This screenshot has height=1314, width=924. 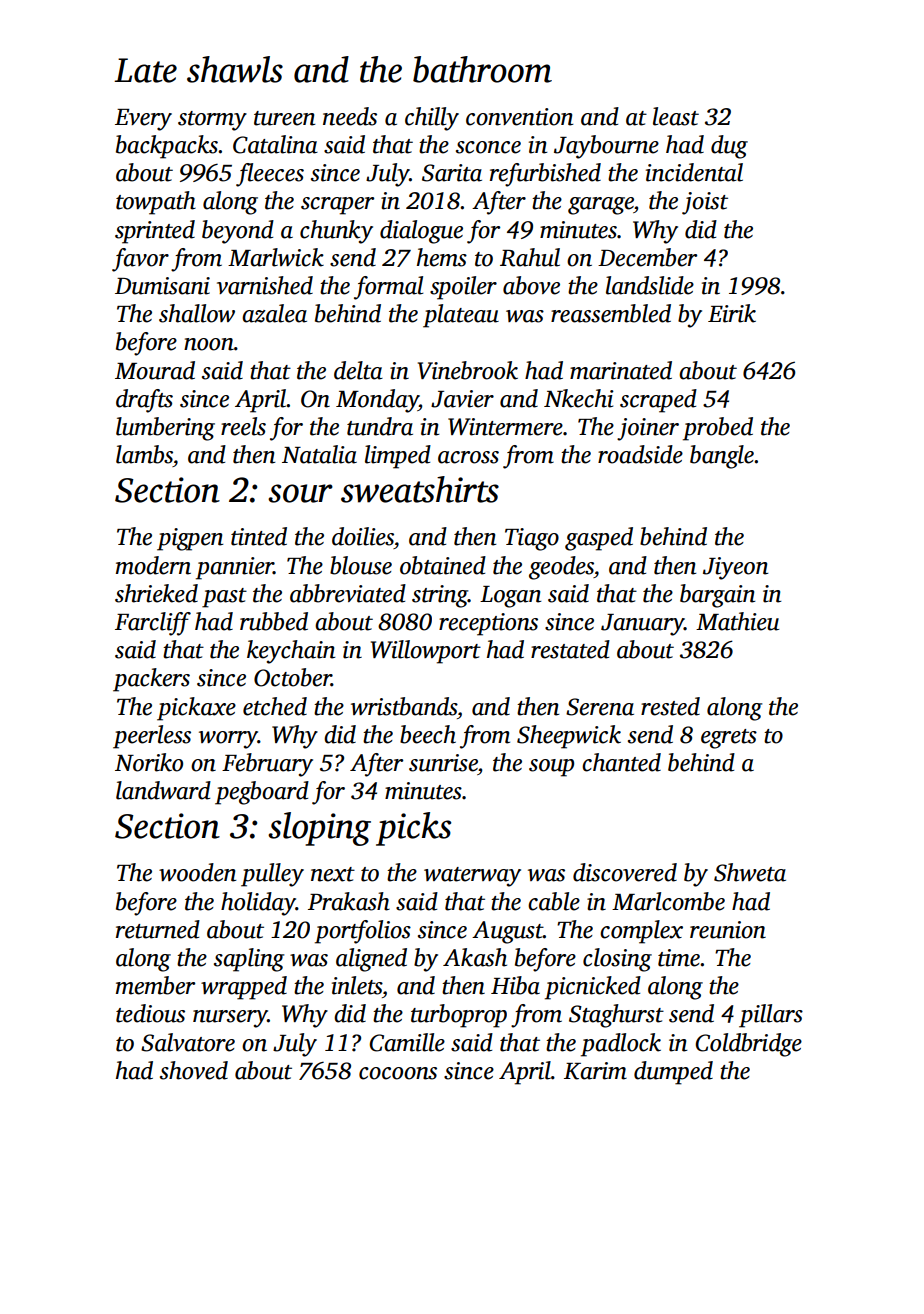 I want to click on December, so click(x=647, y=257).
